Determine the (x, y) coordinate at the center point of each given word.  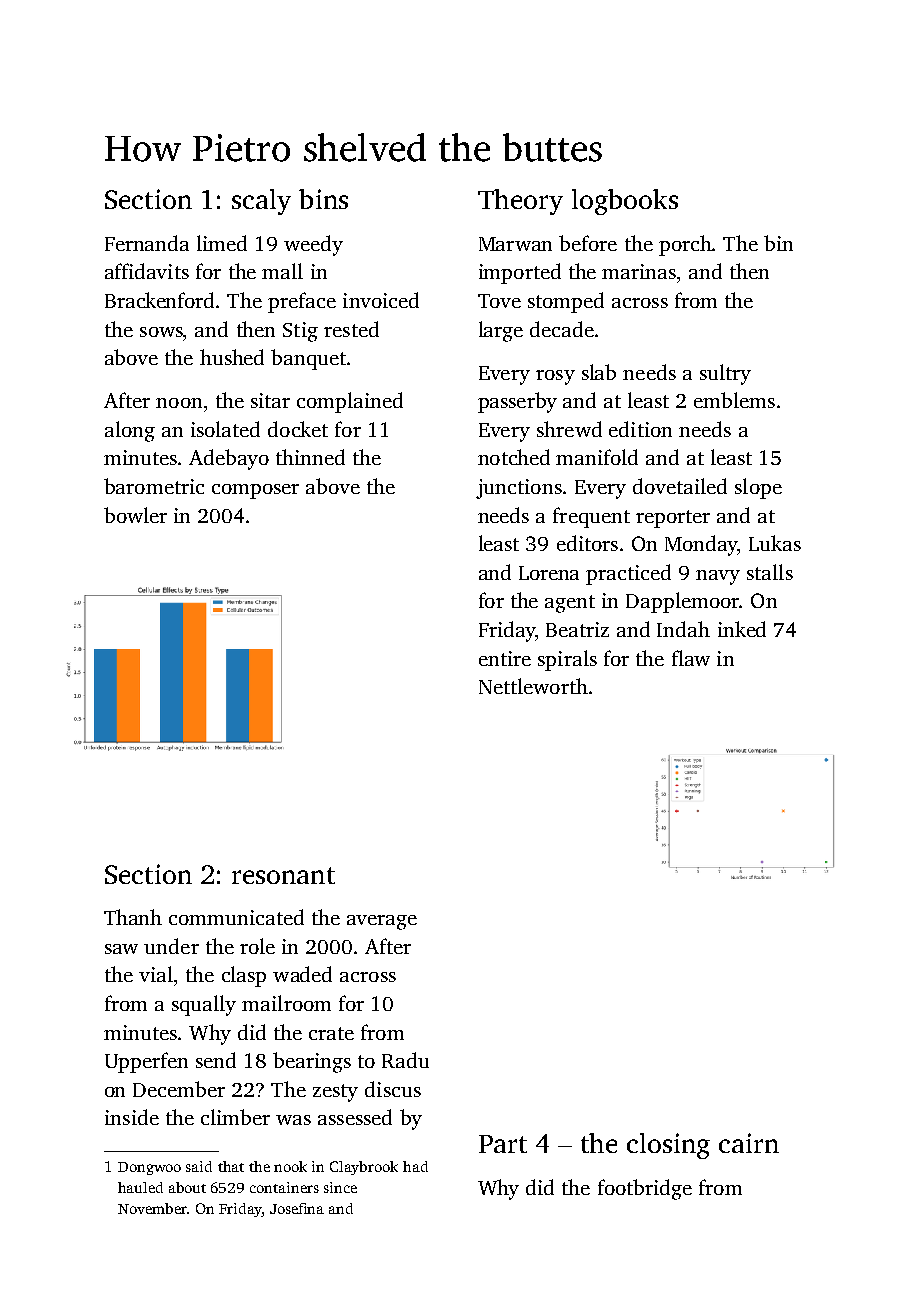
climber (235, 1117)
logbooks (625, 202)
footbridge (645, 1189)
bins (323, 199)
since (340, 1187)
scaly (261, 202)
